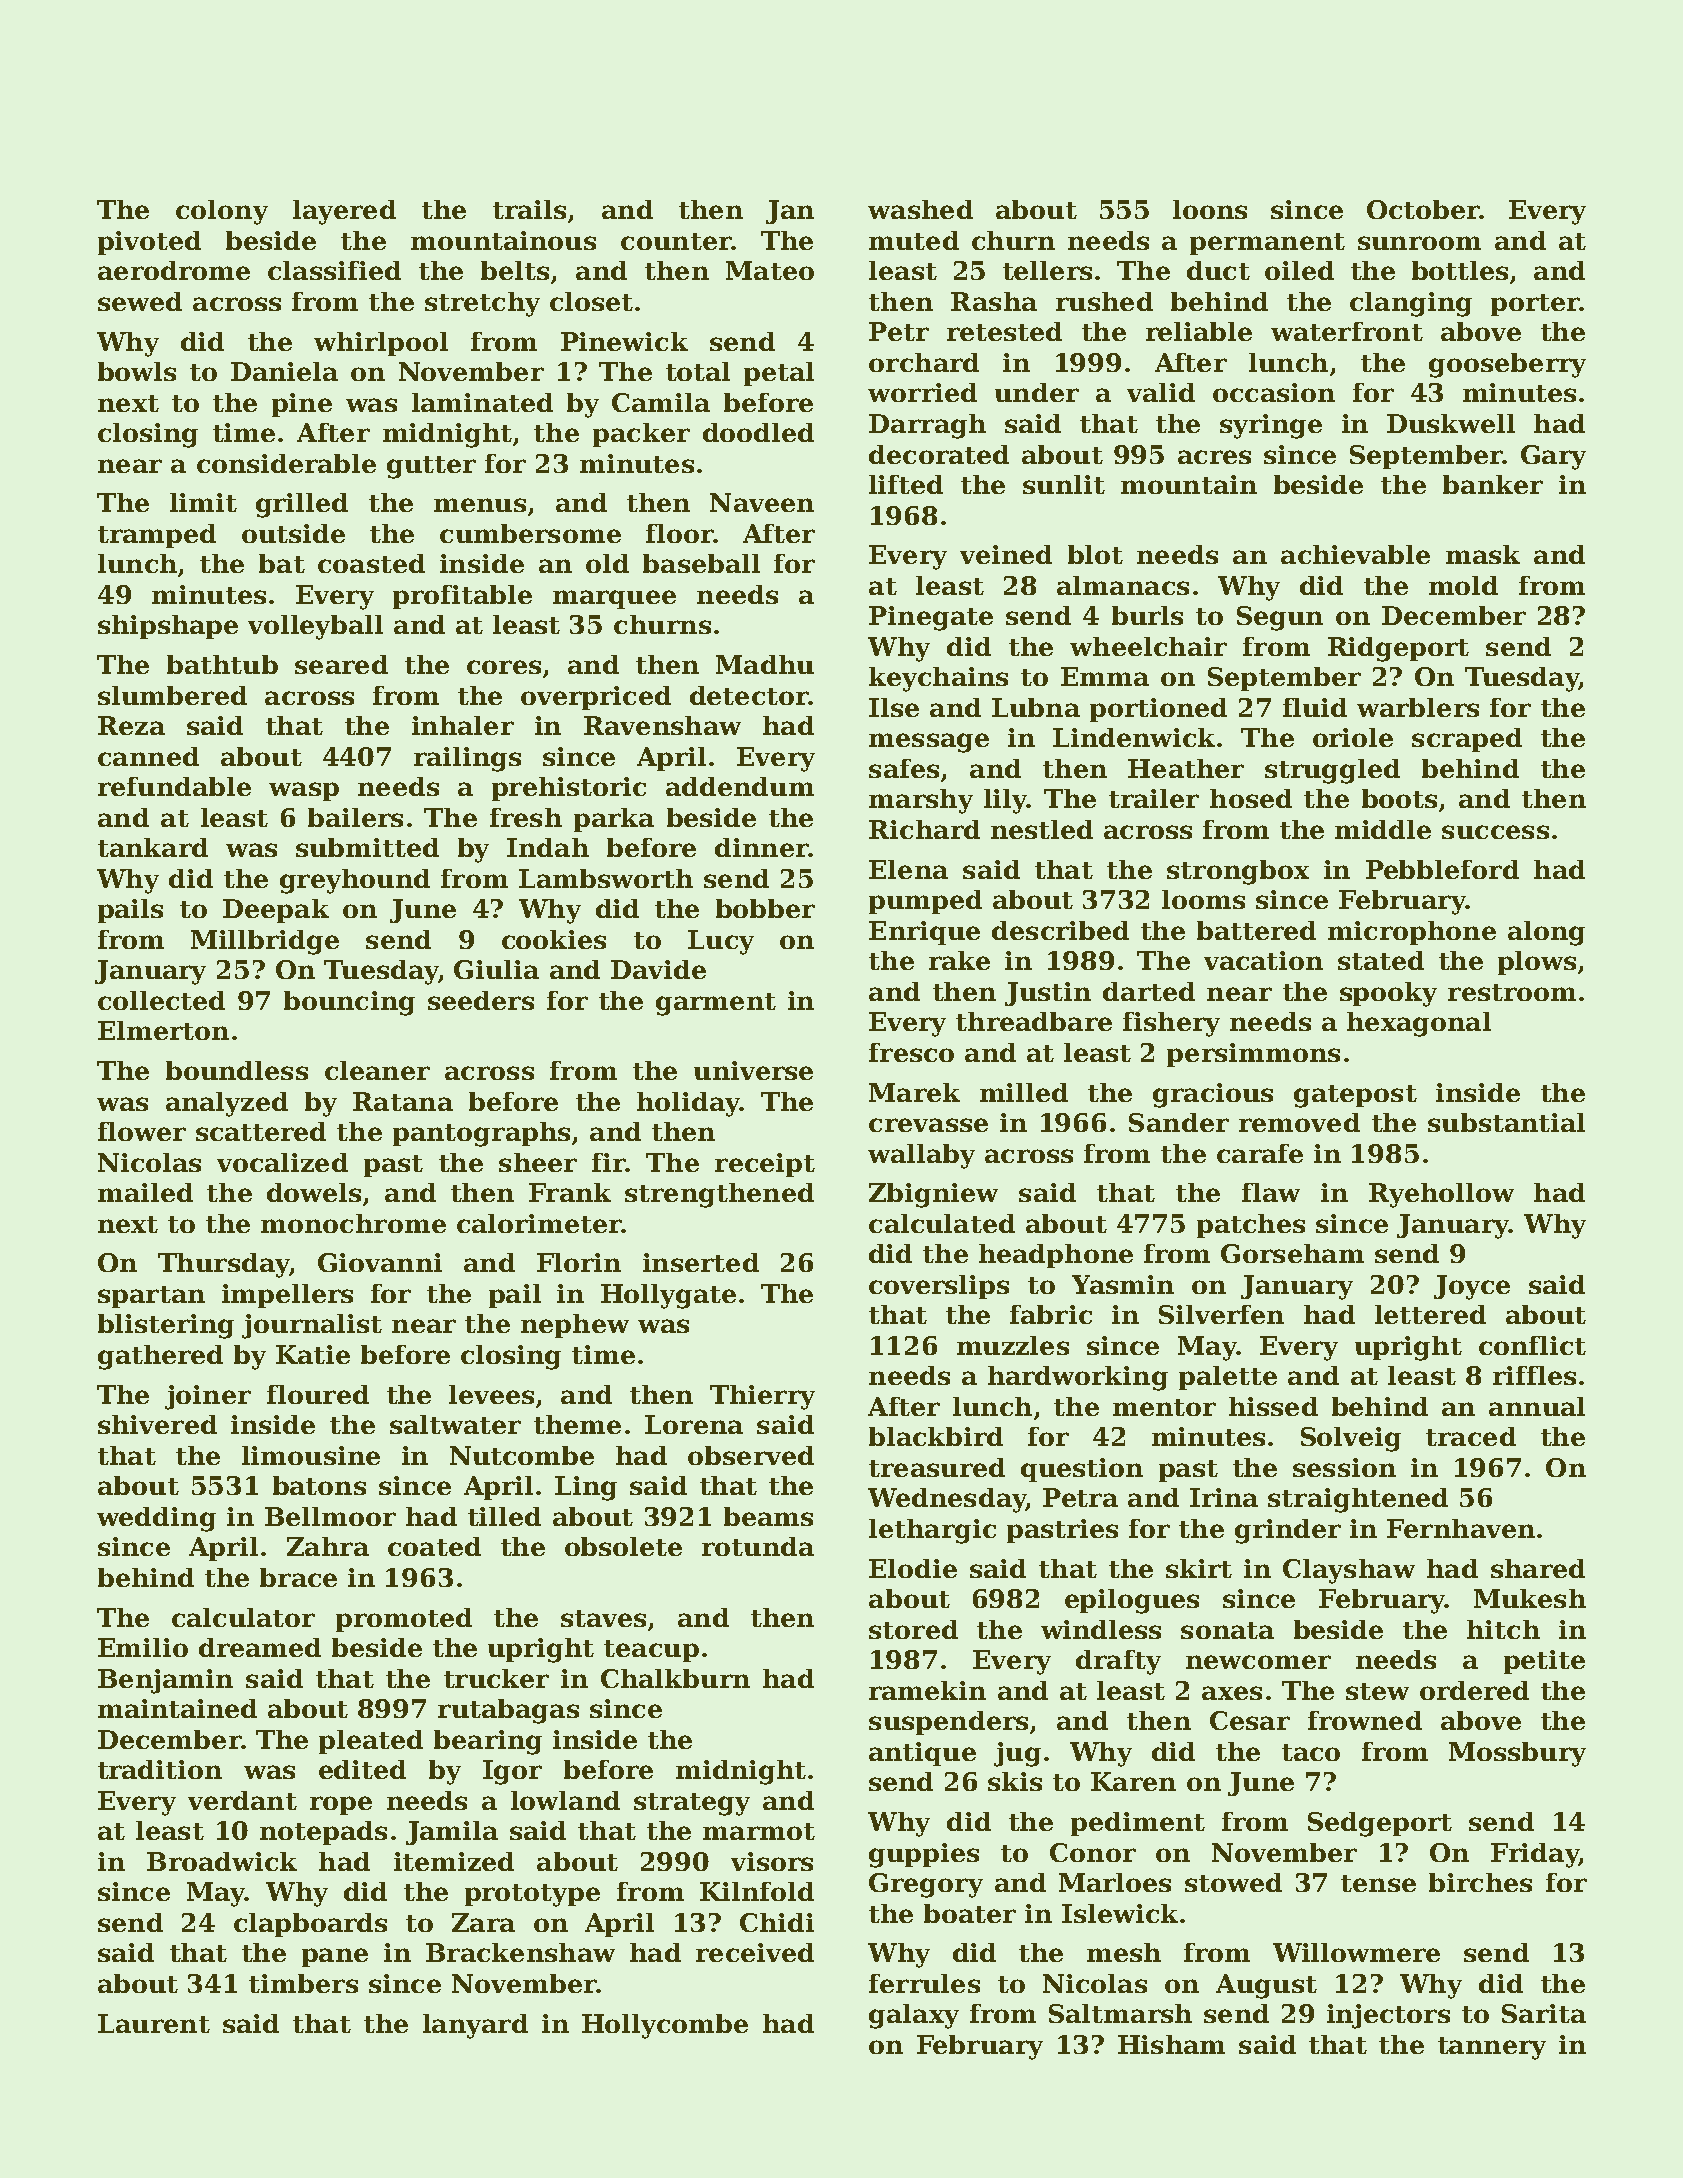 This document has width=1683, height=2178. I want to click on Heather, so click(1186, 768).
